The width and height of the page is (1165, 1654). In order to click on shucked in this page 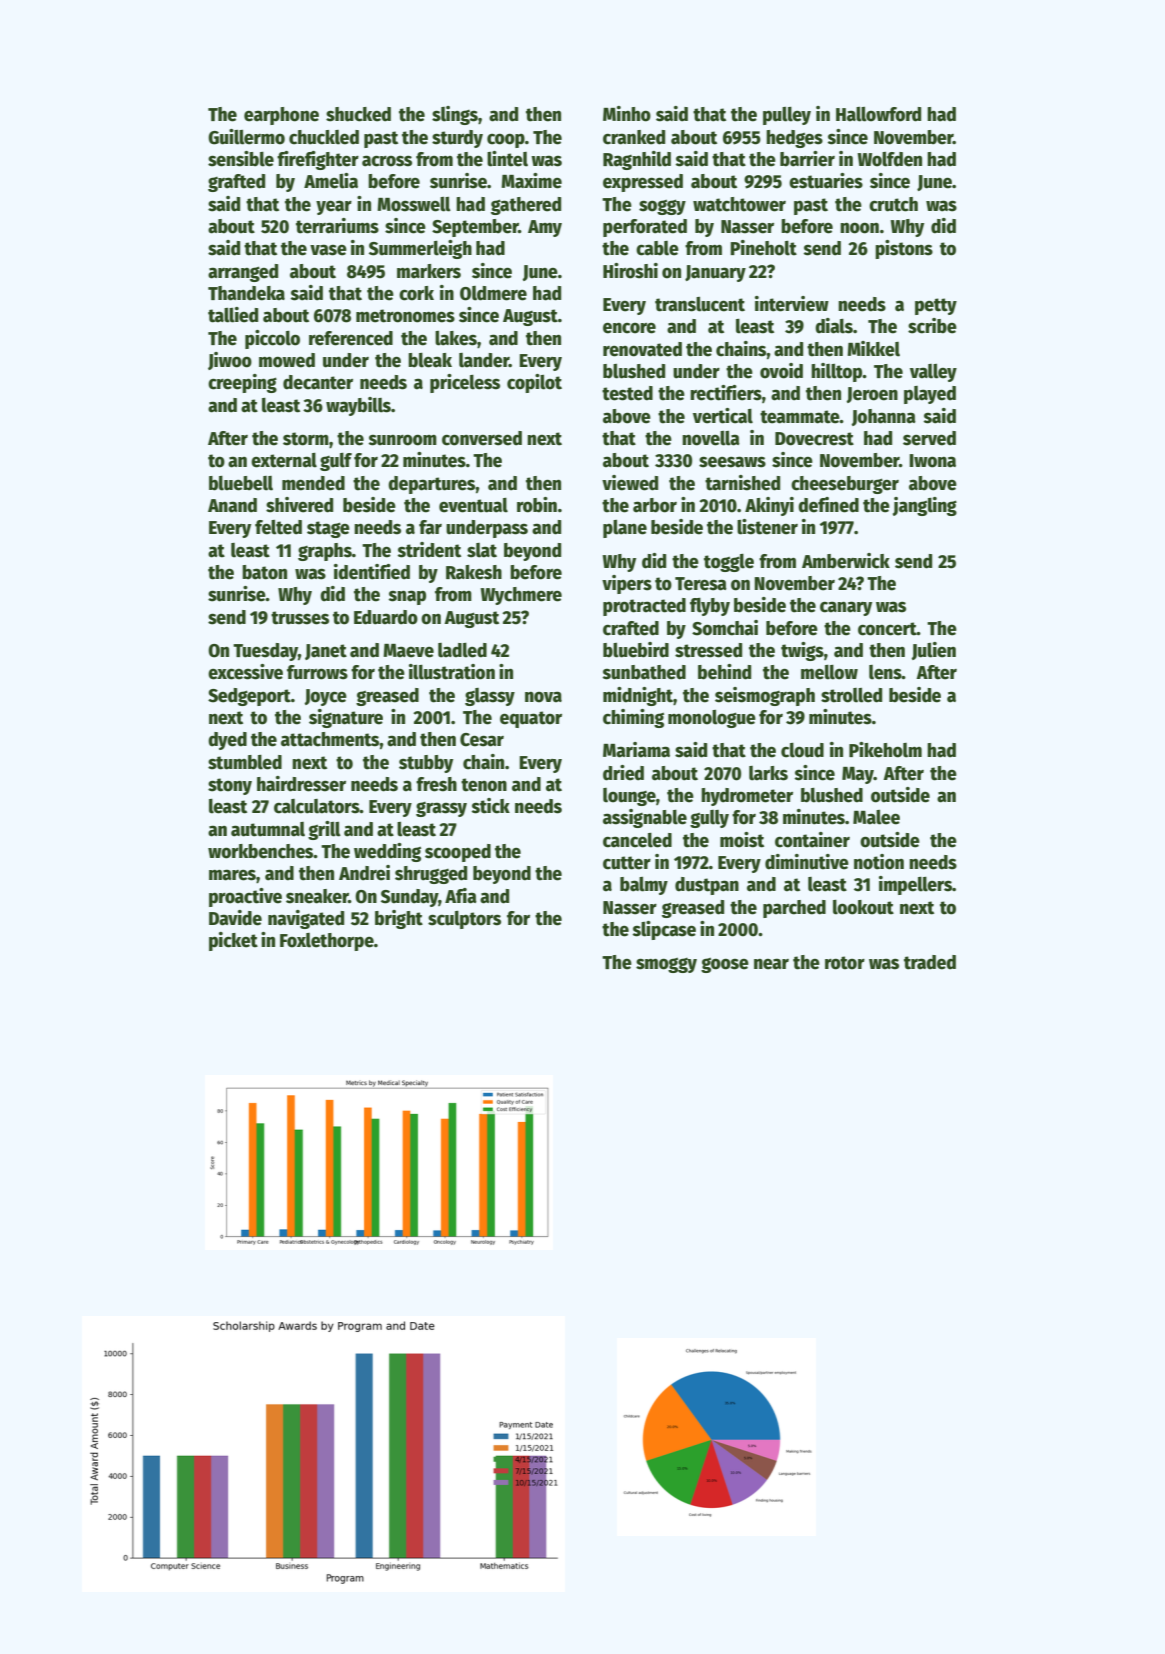, I will do `click(358, 114)`.
